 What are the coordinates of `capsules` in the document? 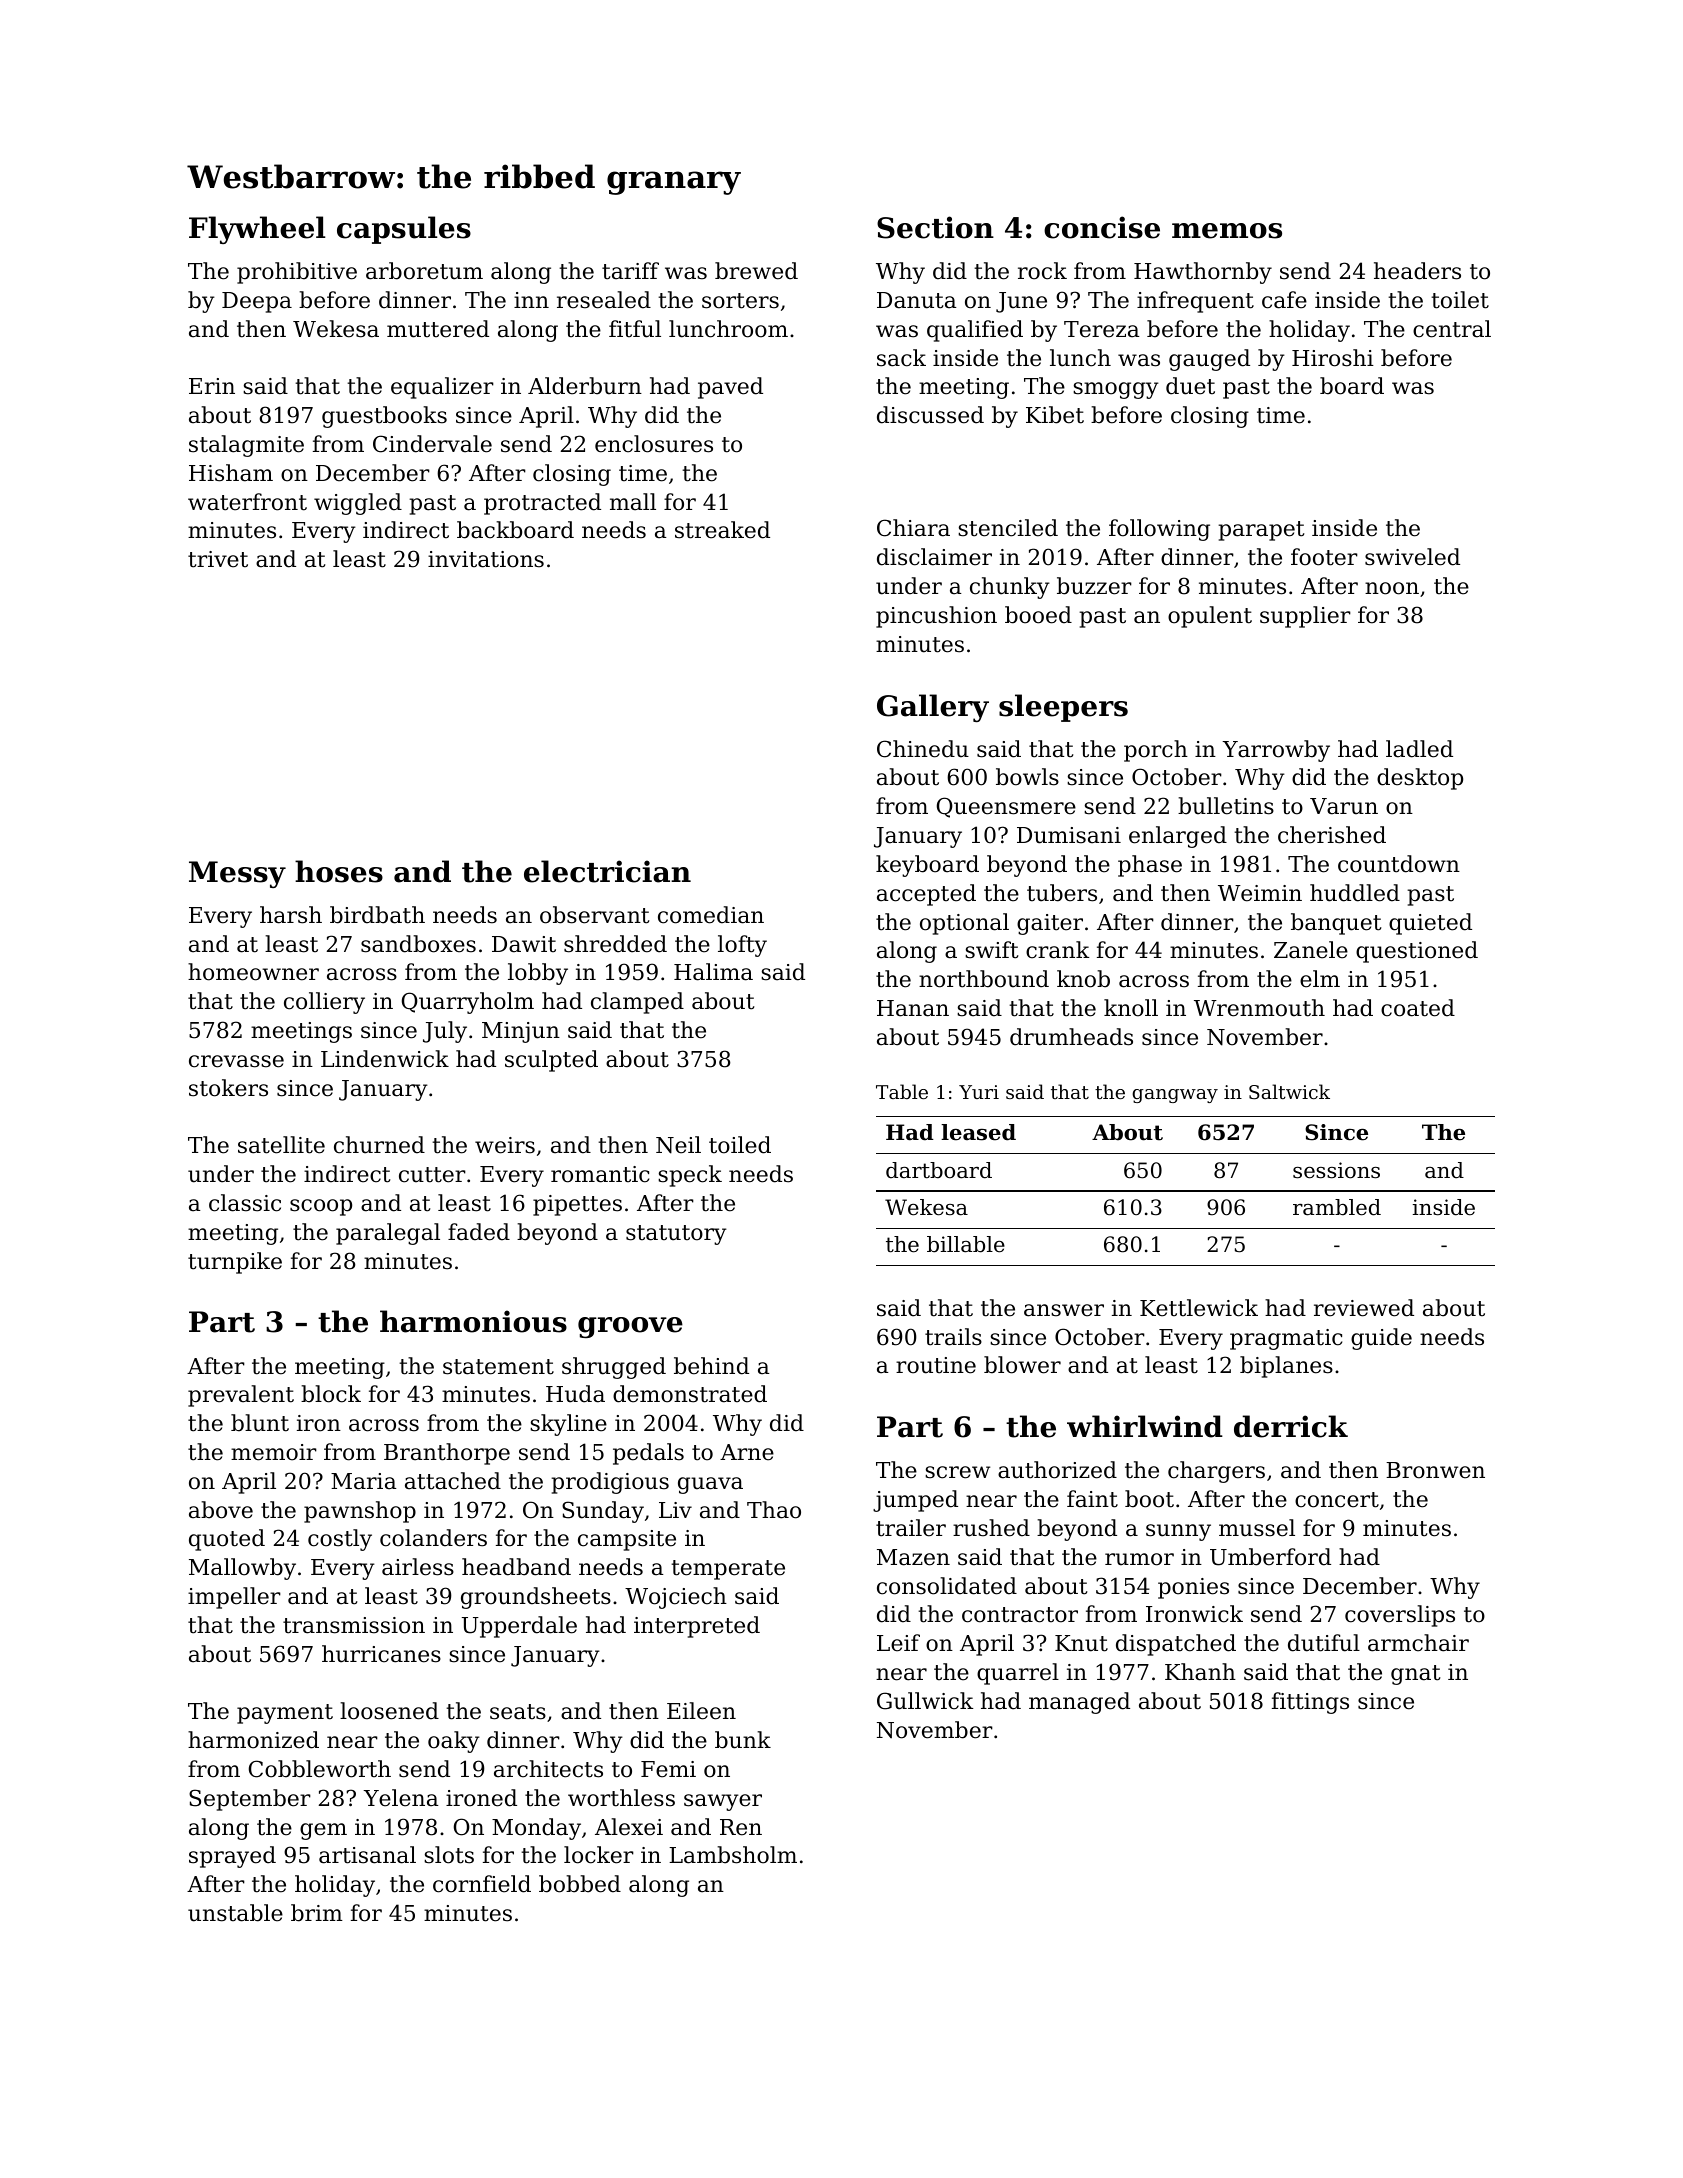 It's located at (404, 230).
